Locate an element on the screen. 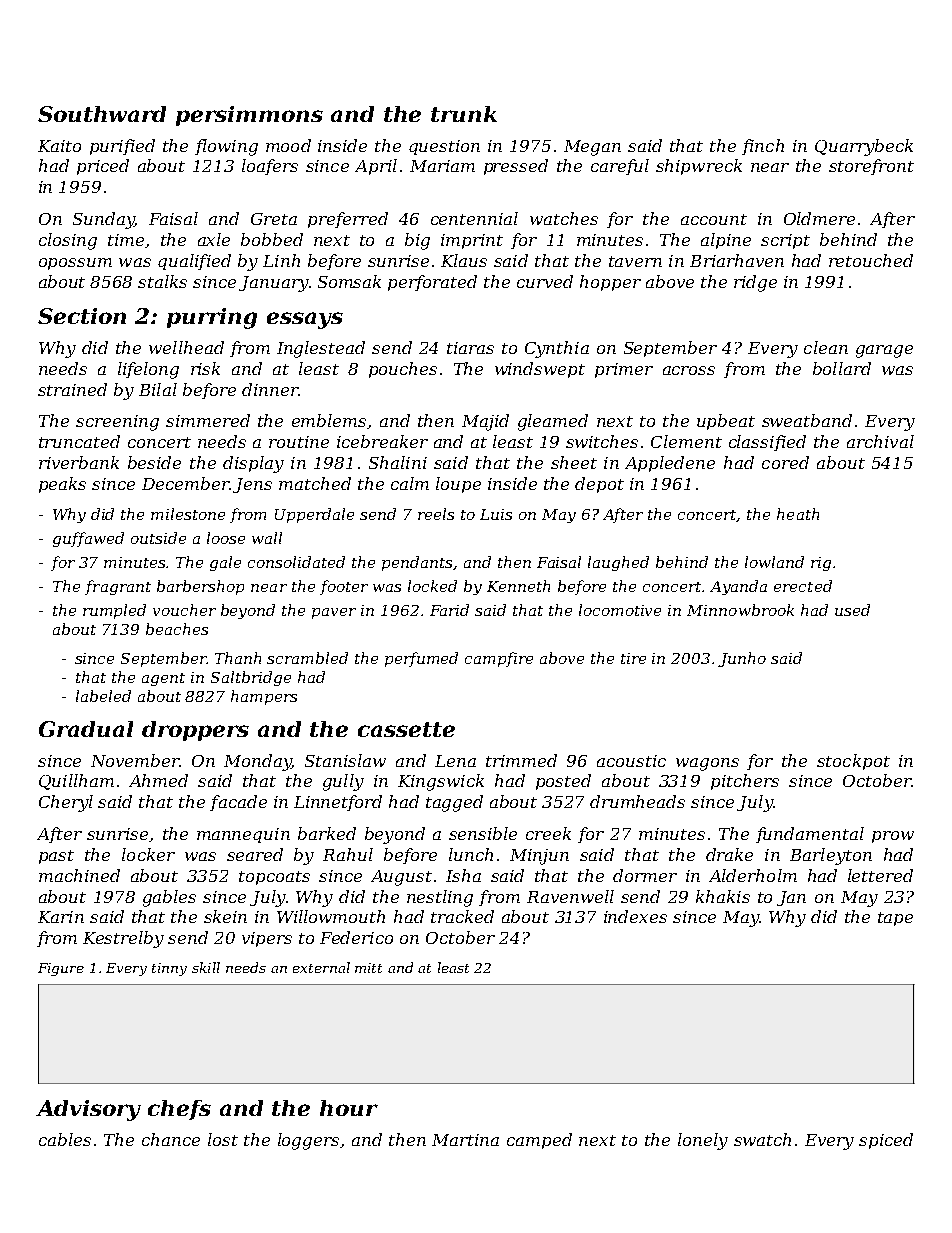 This screenshot has height=1233, width=952. used is located at coordinates (852, 610).
